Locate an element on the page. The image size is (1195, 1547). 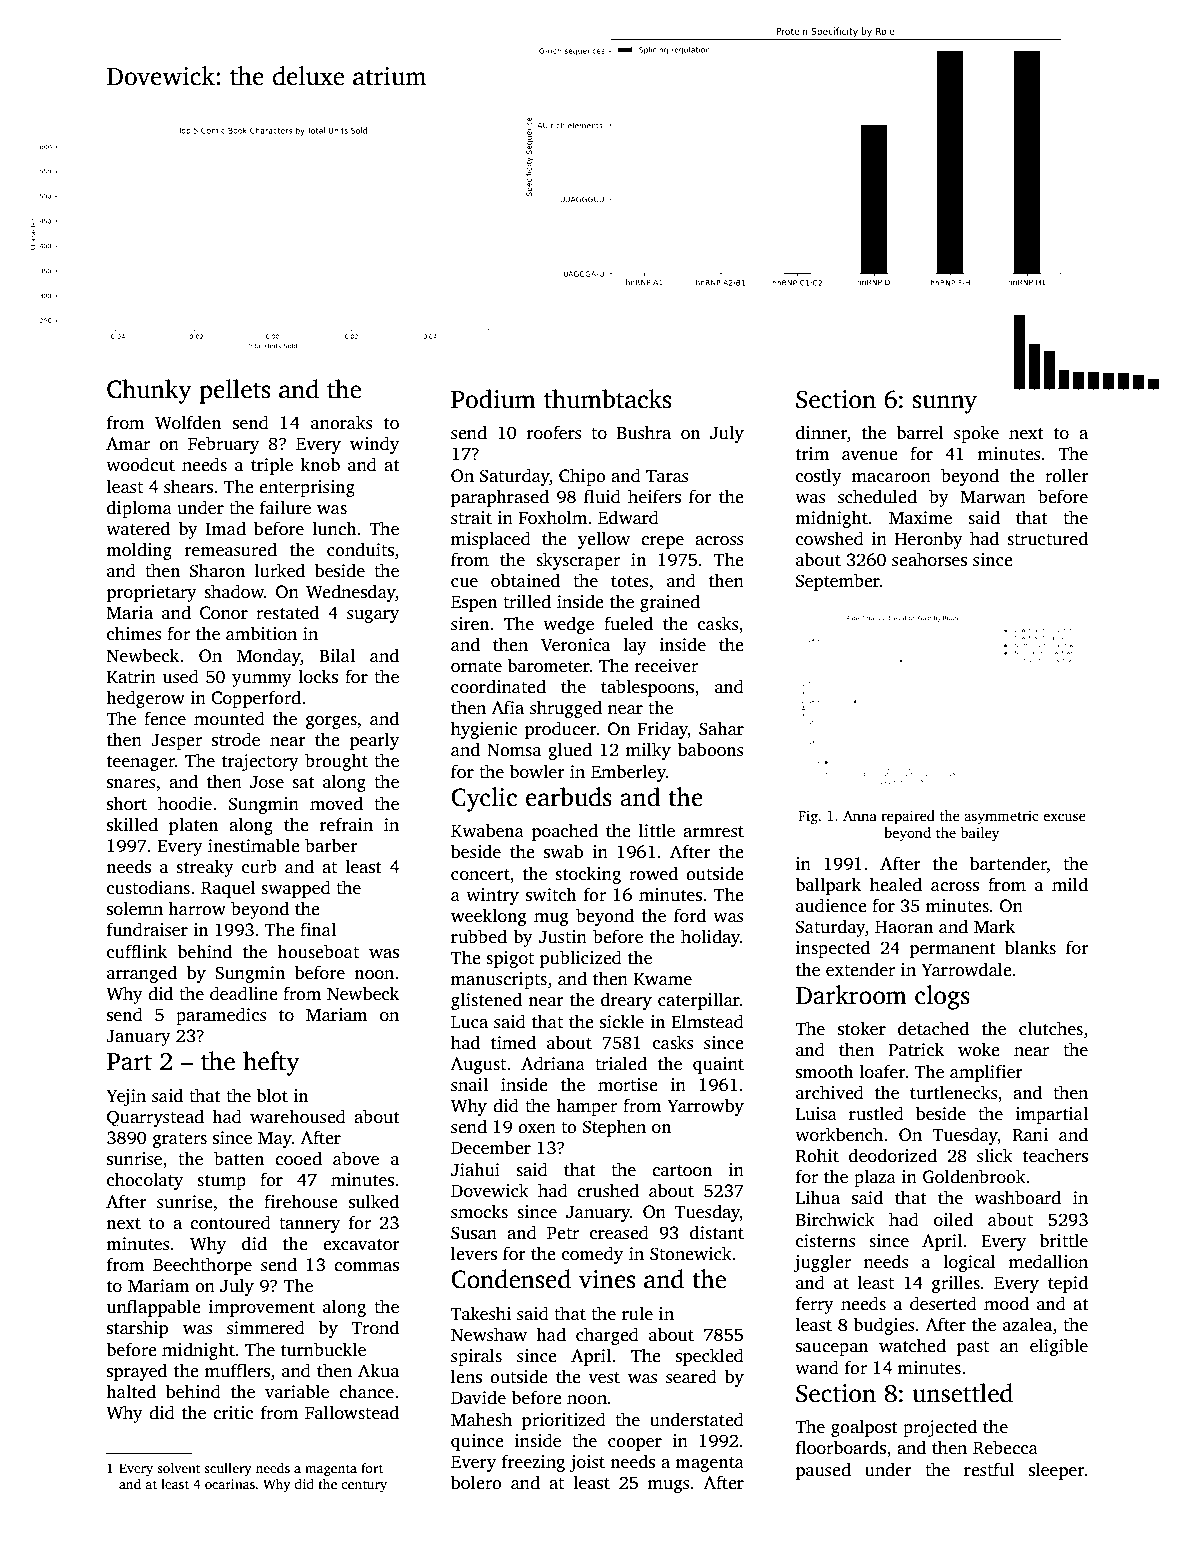
Luca is located at coordinates (469, 1022).
